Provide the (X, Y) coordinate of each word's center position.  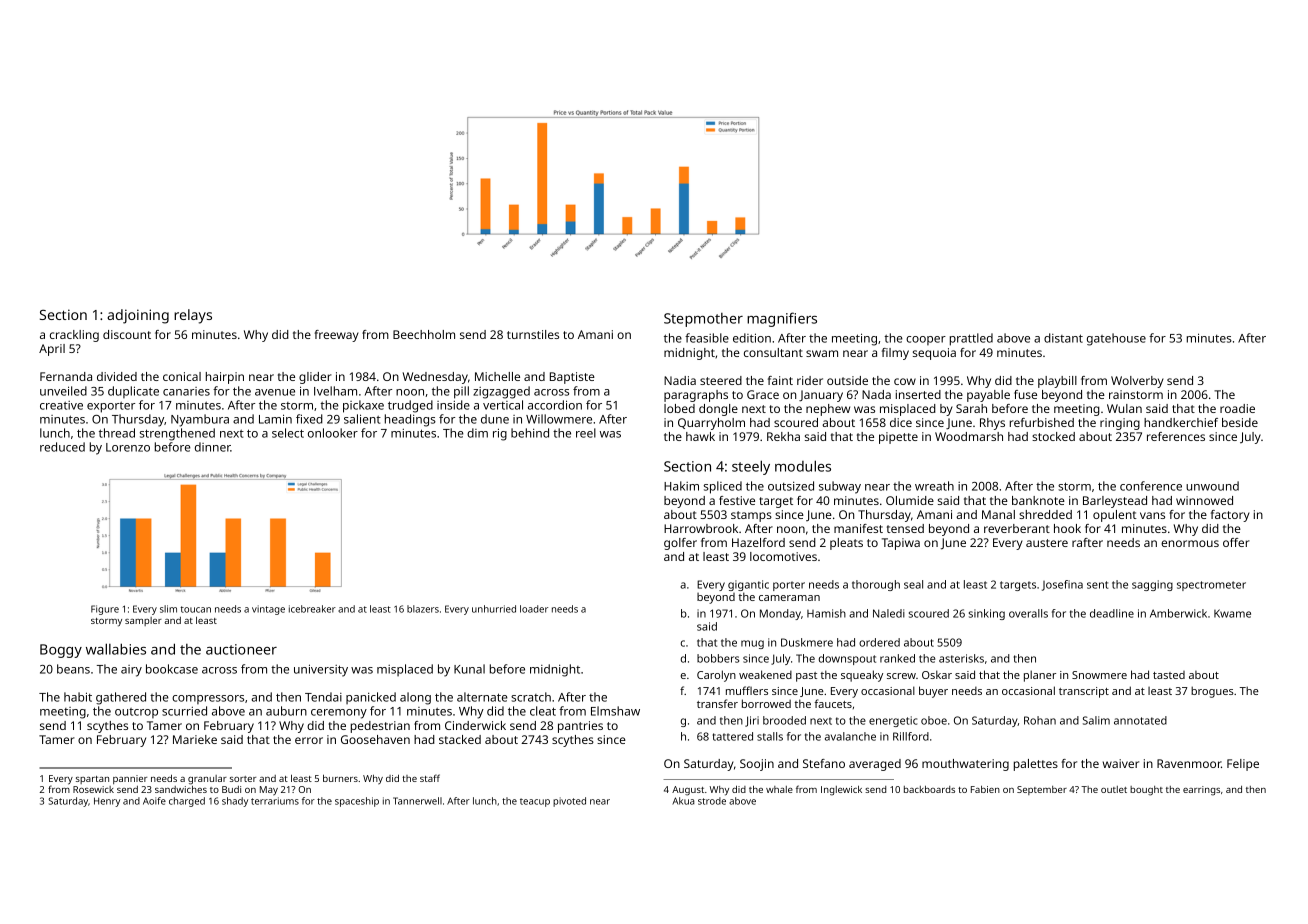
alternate (482, 697)
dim (477, 433)
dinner (213, 447)
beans (73, 669)
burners (340, 778)
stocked (1053, 436)
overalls (1028, 613)
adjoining (138, 316)
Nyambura (200, 420)
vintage (268, 610)
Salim (1096, 720)
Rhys (992, 424)
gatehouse (1116, 339)
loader (534, 609)
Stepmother (703, 320)
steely (751, 467)
